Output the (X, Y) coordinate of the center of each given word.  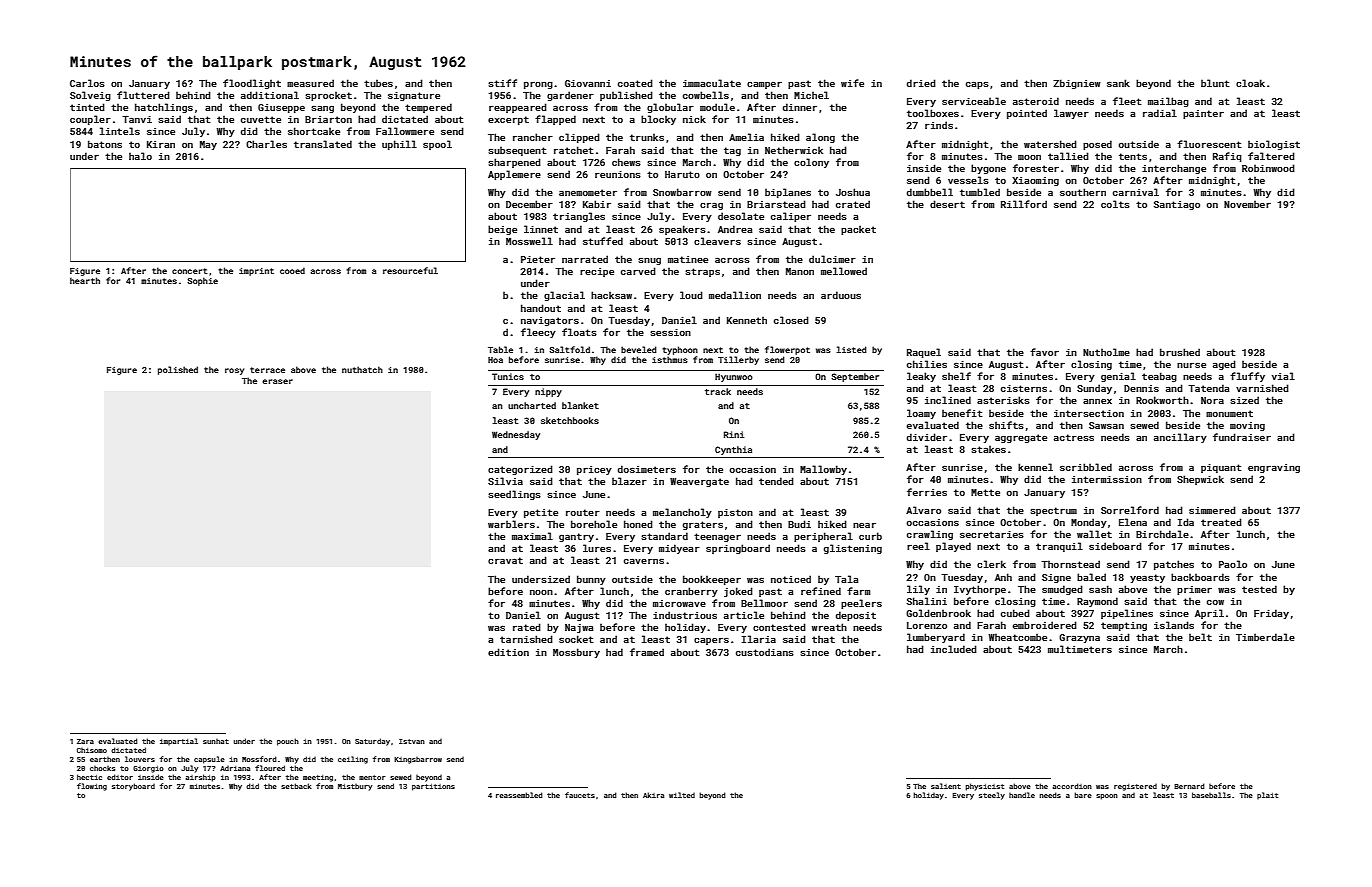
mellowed (844, 271)
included (954, 649)
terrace (267, 370)
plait (1267, 796)
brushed (1180, 352)
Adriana (235, 768)
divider (927, 437)
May (208, 145)
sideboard (1115, 546)
